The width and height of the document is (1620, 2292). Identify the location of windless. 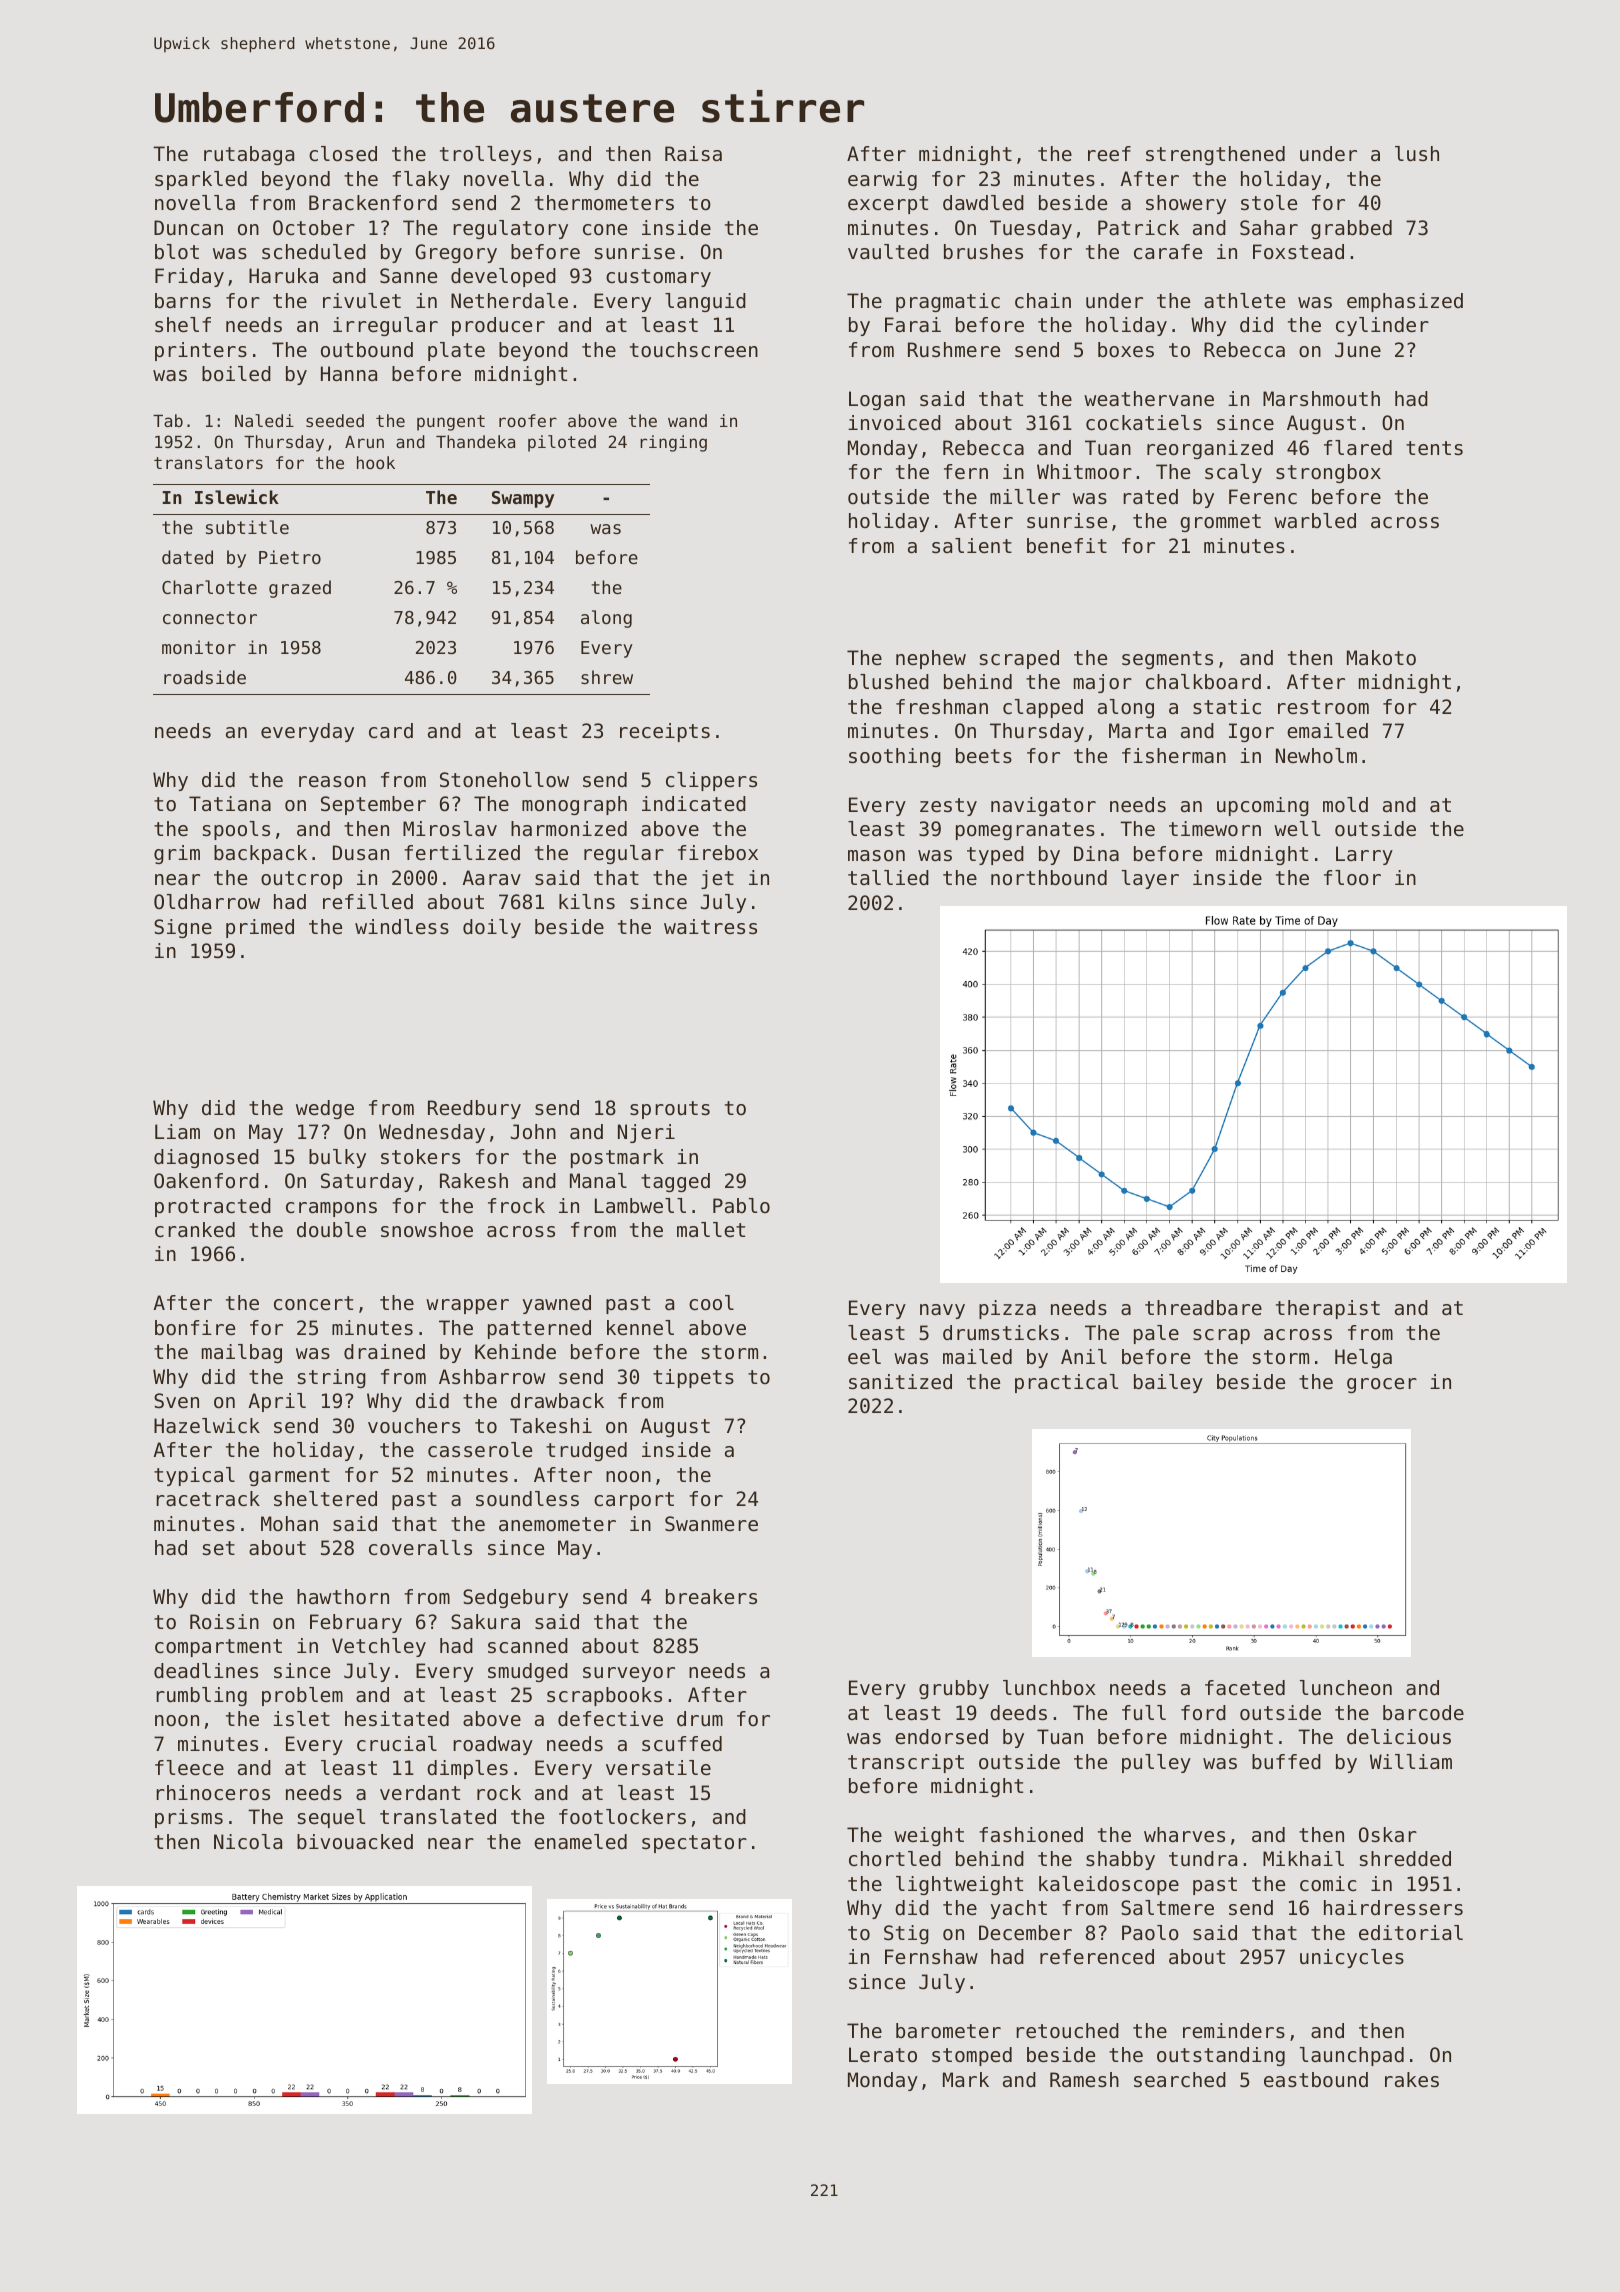
(402, 927).
